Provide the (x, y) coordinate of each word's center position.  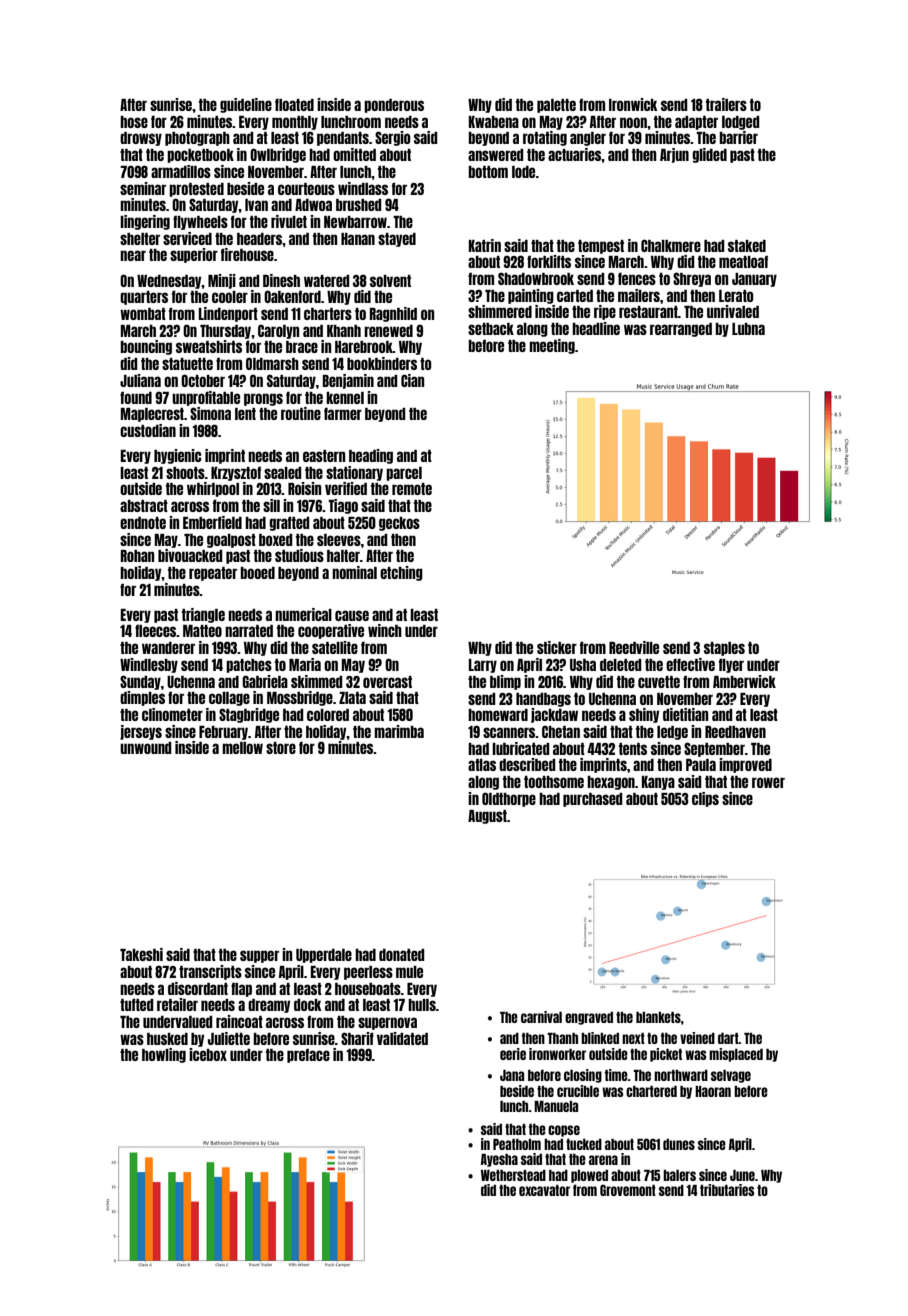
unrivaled (733, 311)
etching (401, 573)
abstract (144, 506)
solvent (390, 281)
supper (259, 956)
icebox (208, 1054)
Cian (412, 380)
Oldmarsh (272, 363)
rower (768, 782)
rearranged (681, 330)
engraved (589, 1018)
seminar (143, 188)
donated (402, 955)
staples (724, 649)
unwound (146, 748)
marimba (399, 731)
